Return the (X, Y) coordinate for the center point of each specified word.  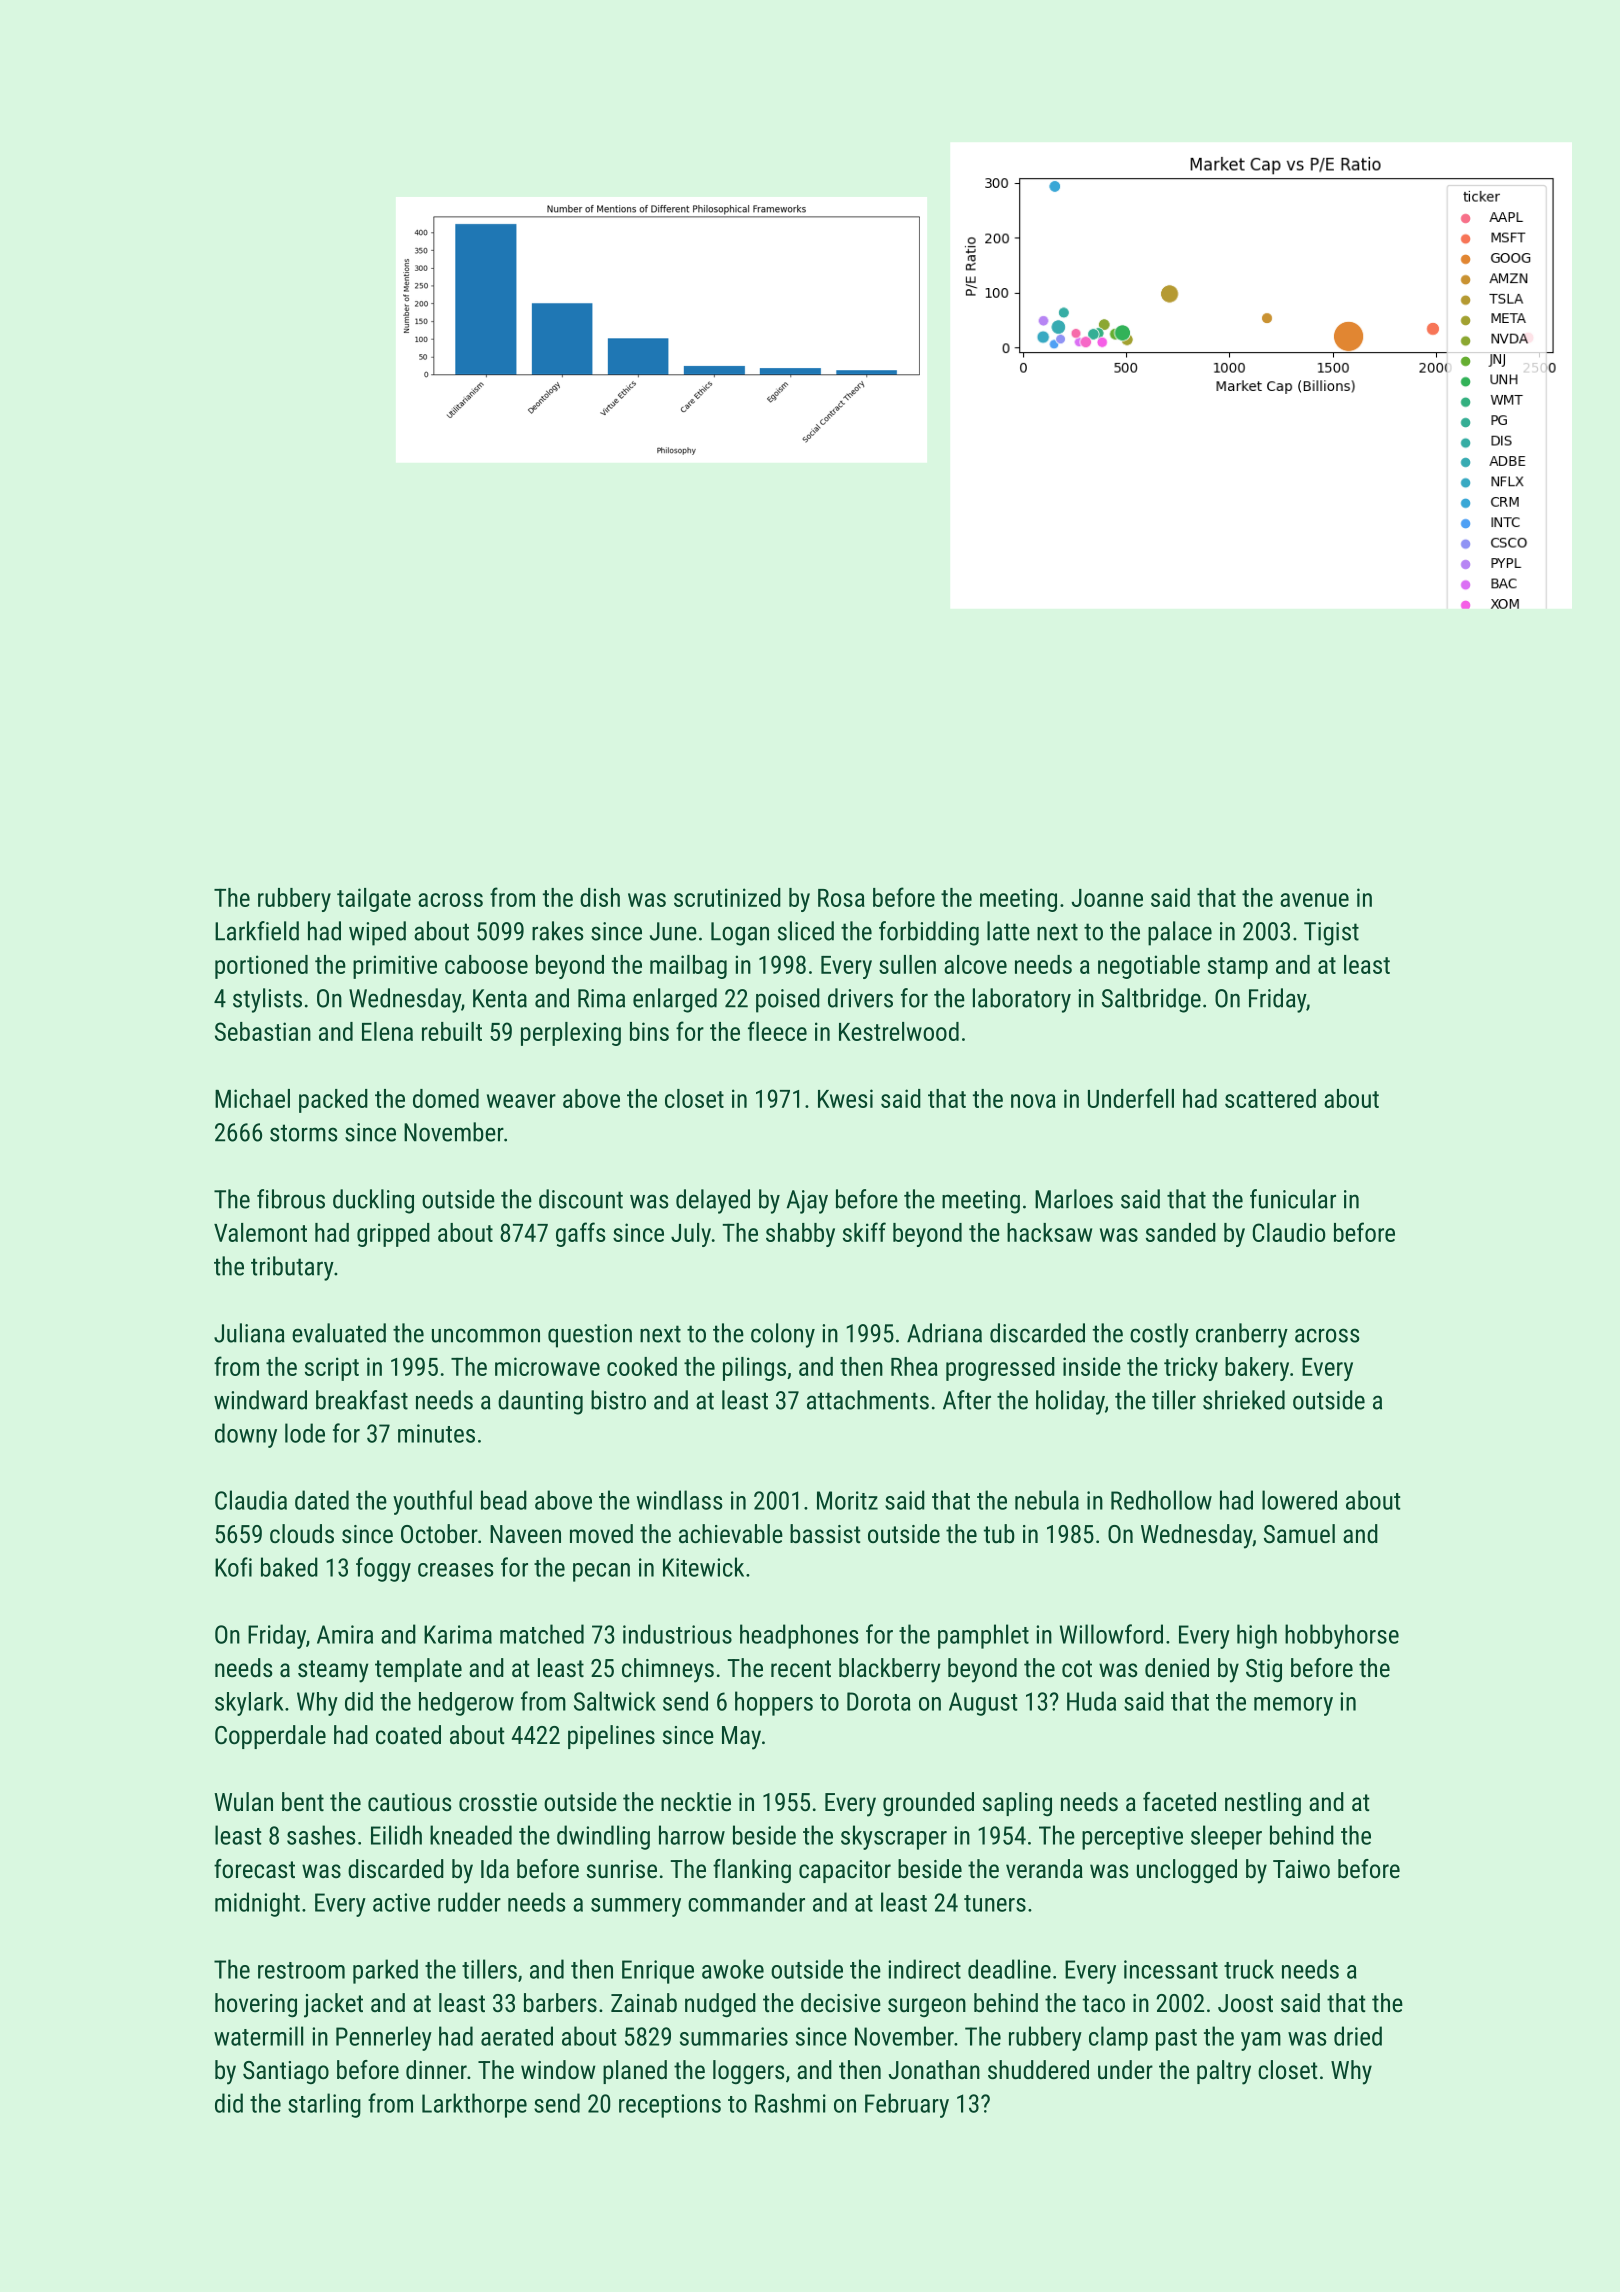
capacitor (845, 1871)
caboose (486, 964)
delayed (713, 1201)
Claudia (251, 1500)
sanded (1181, 1232)
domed (446, 1098)
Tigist (1331, 934)
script (332, 1369)
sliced (806, 931)
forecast (254, 1868)
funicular (1293, 1199)
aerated (517, 2036)
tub (999, 1533)
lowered (1299, 1500)
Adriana (944, 1333)
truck (1249, 1969)
